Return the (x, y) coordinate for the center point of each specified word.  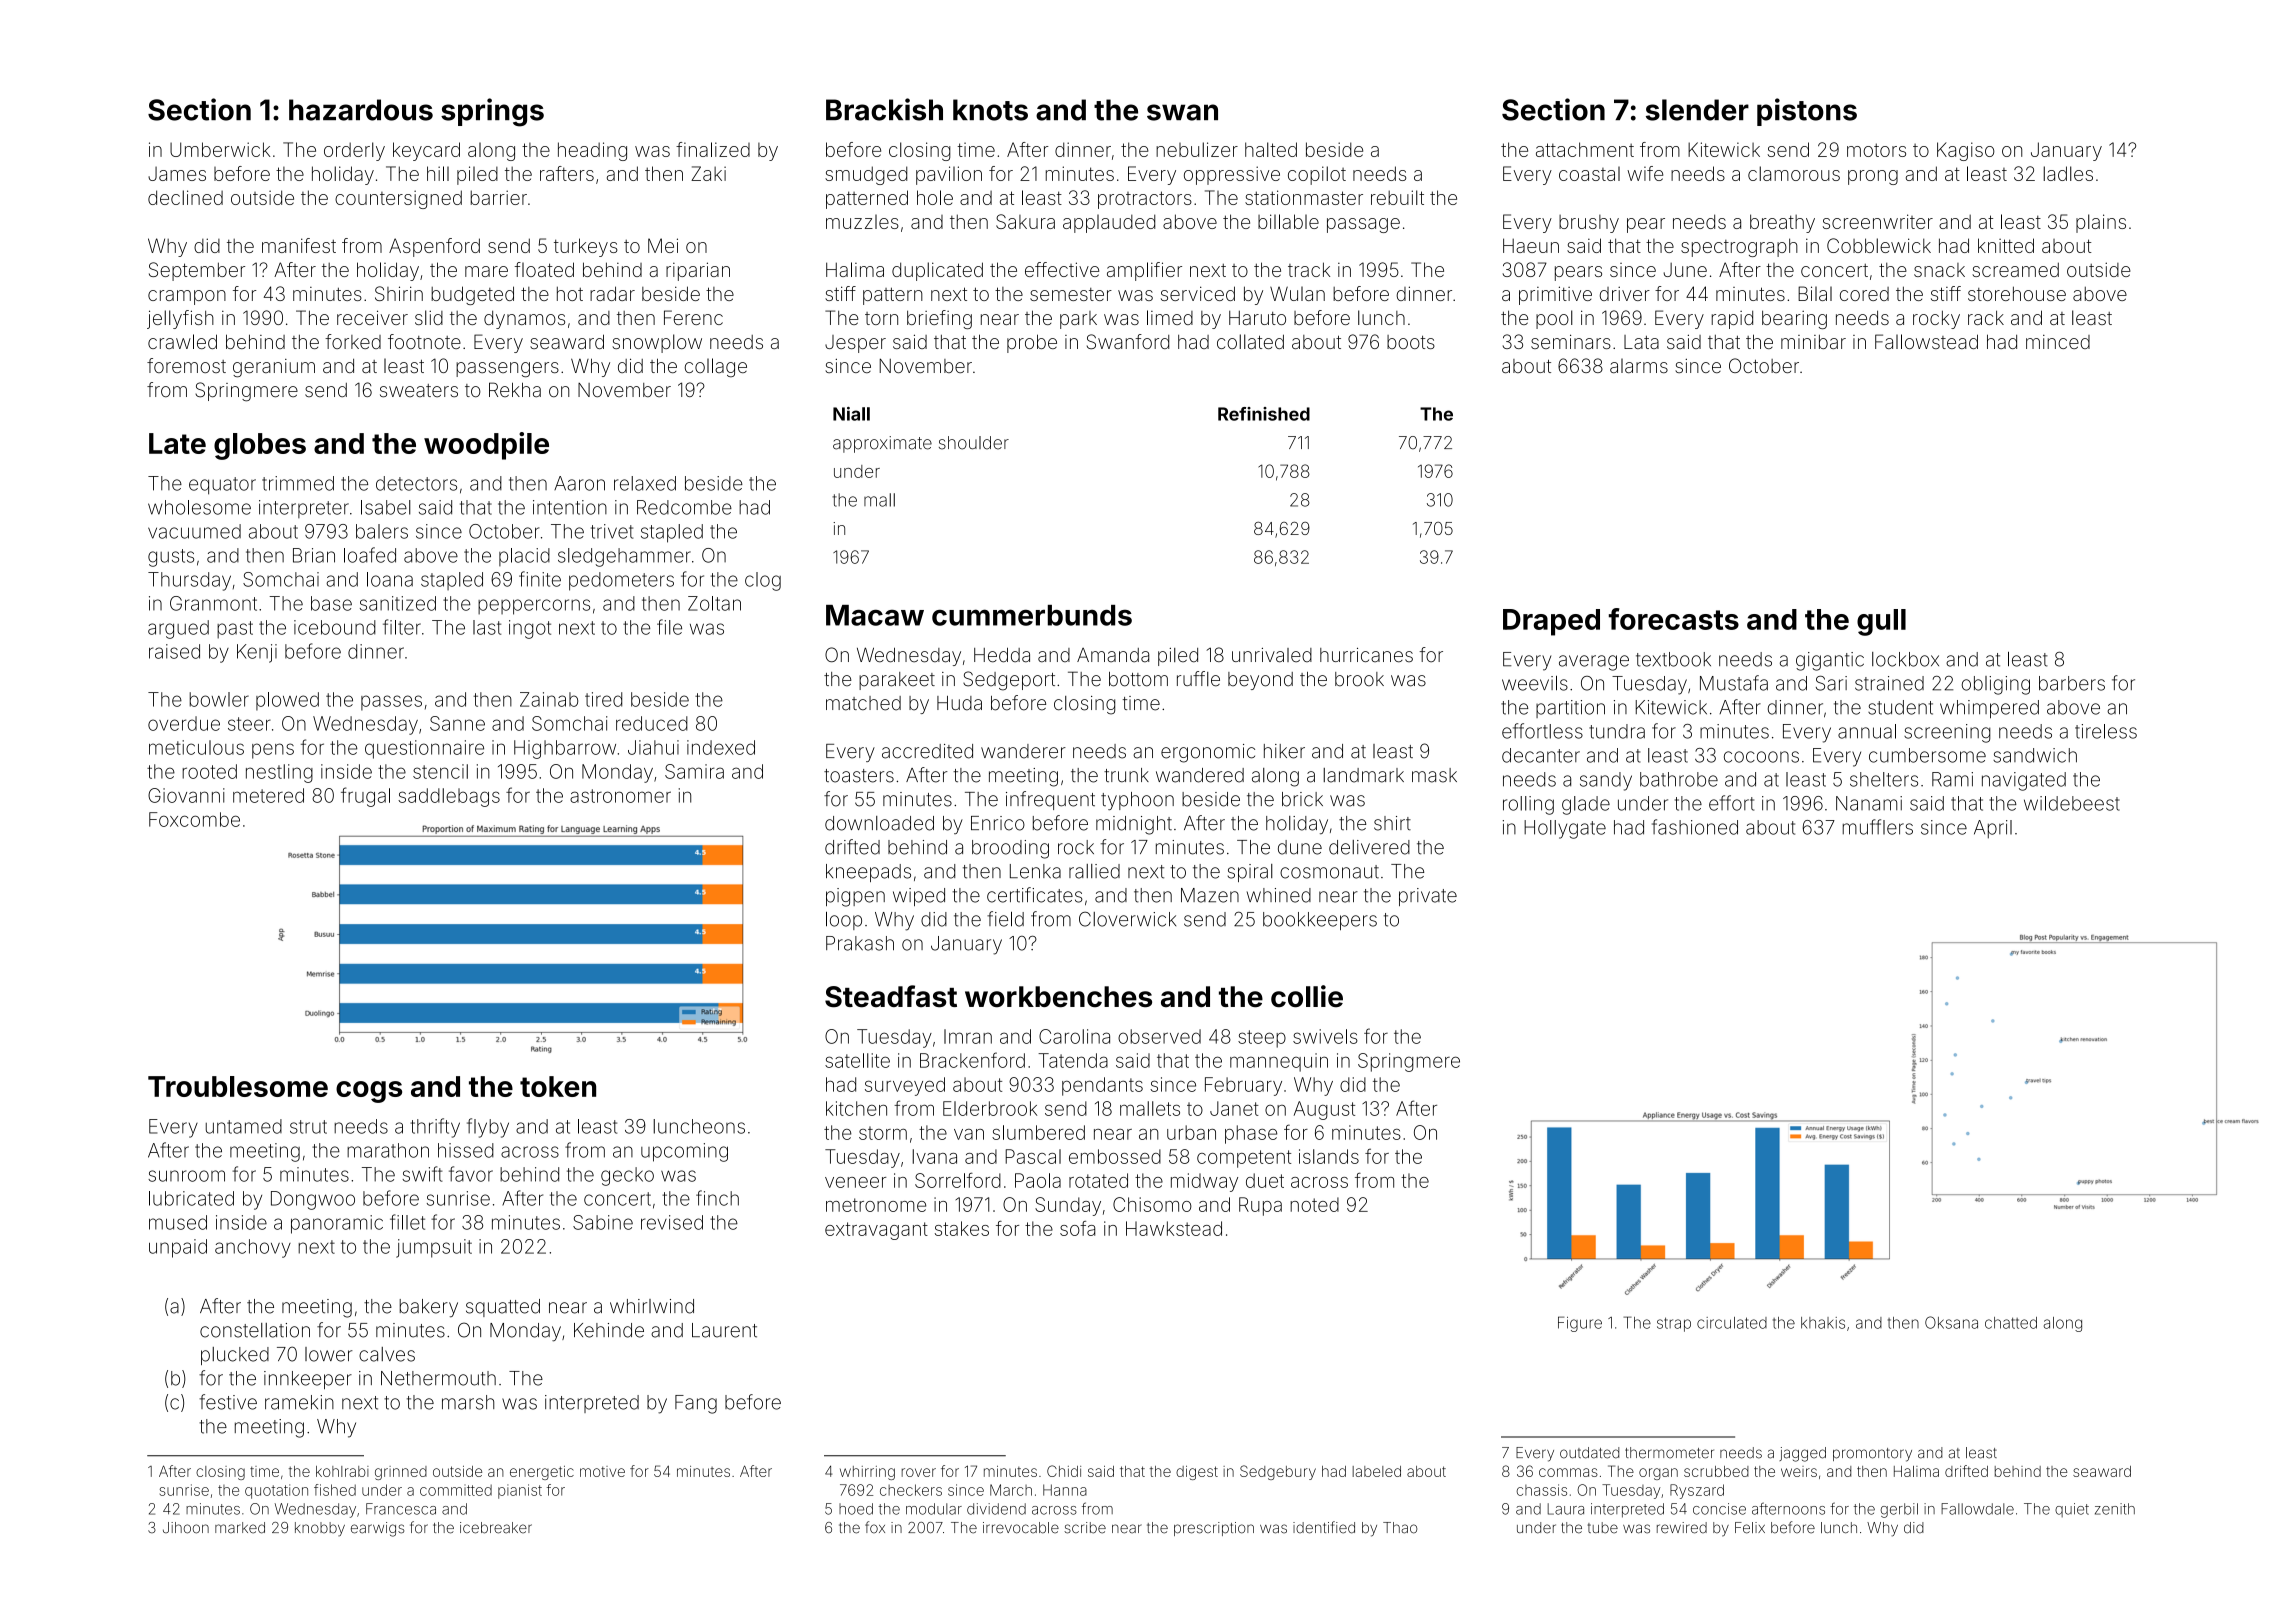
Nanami (1869, 803)
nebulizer (1197, 149)
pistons (1807, 112)
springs (492, 112)
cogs (369, 1092)
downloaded (879, 823)
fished (335, 1490)
